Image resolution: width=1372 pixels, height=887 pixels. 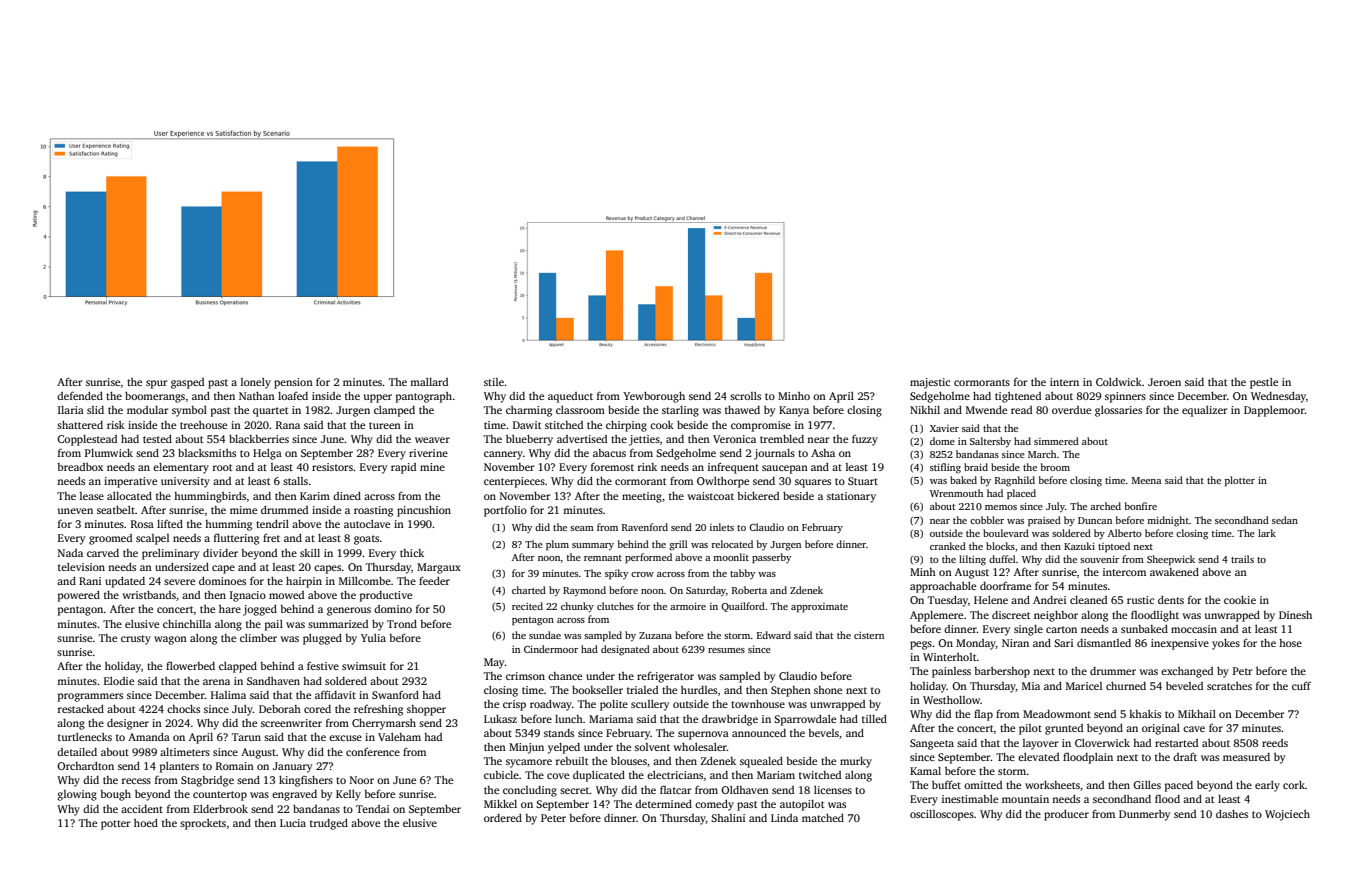 I want to click on spur, so click(x=156, y=384).
